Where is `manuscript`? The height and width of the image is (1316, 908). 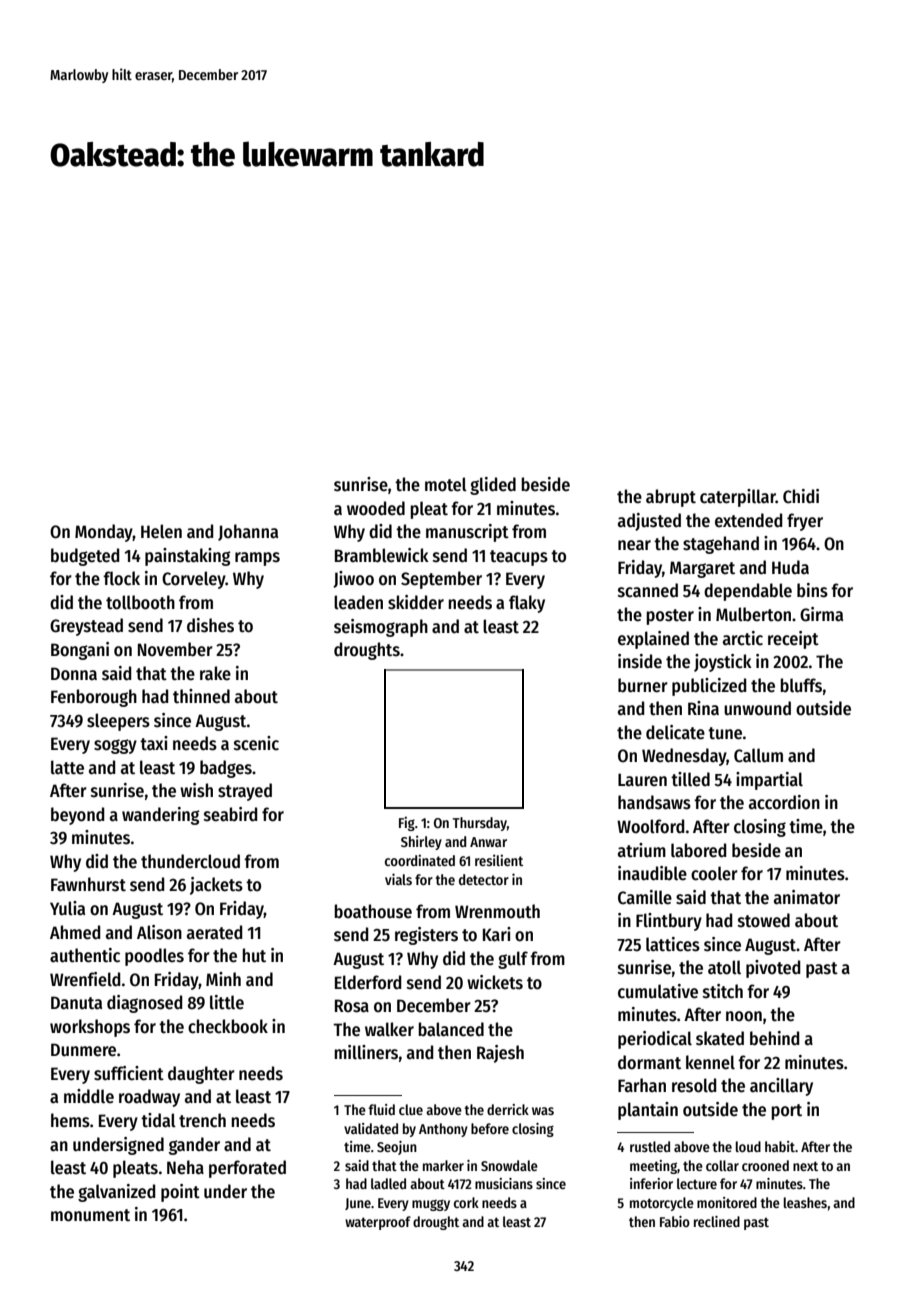
manuscript is located at coordinates (467, 533).
